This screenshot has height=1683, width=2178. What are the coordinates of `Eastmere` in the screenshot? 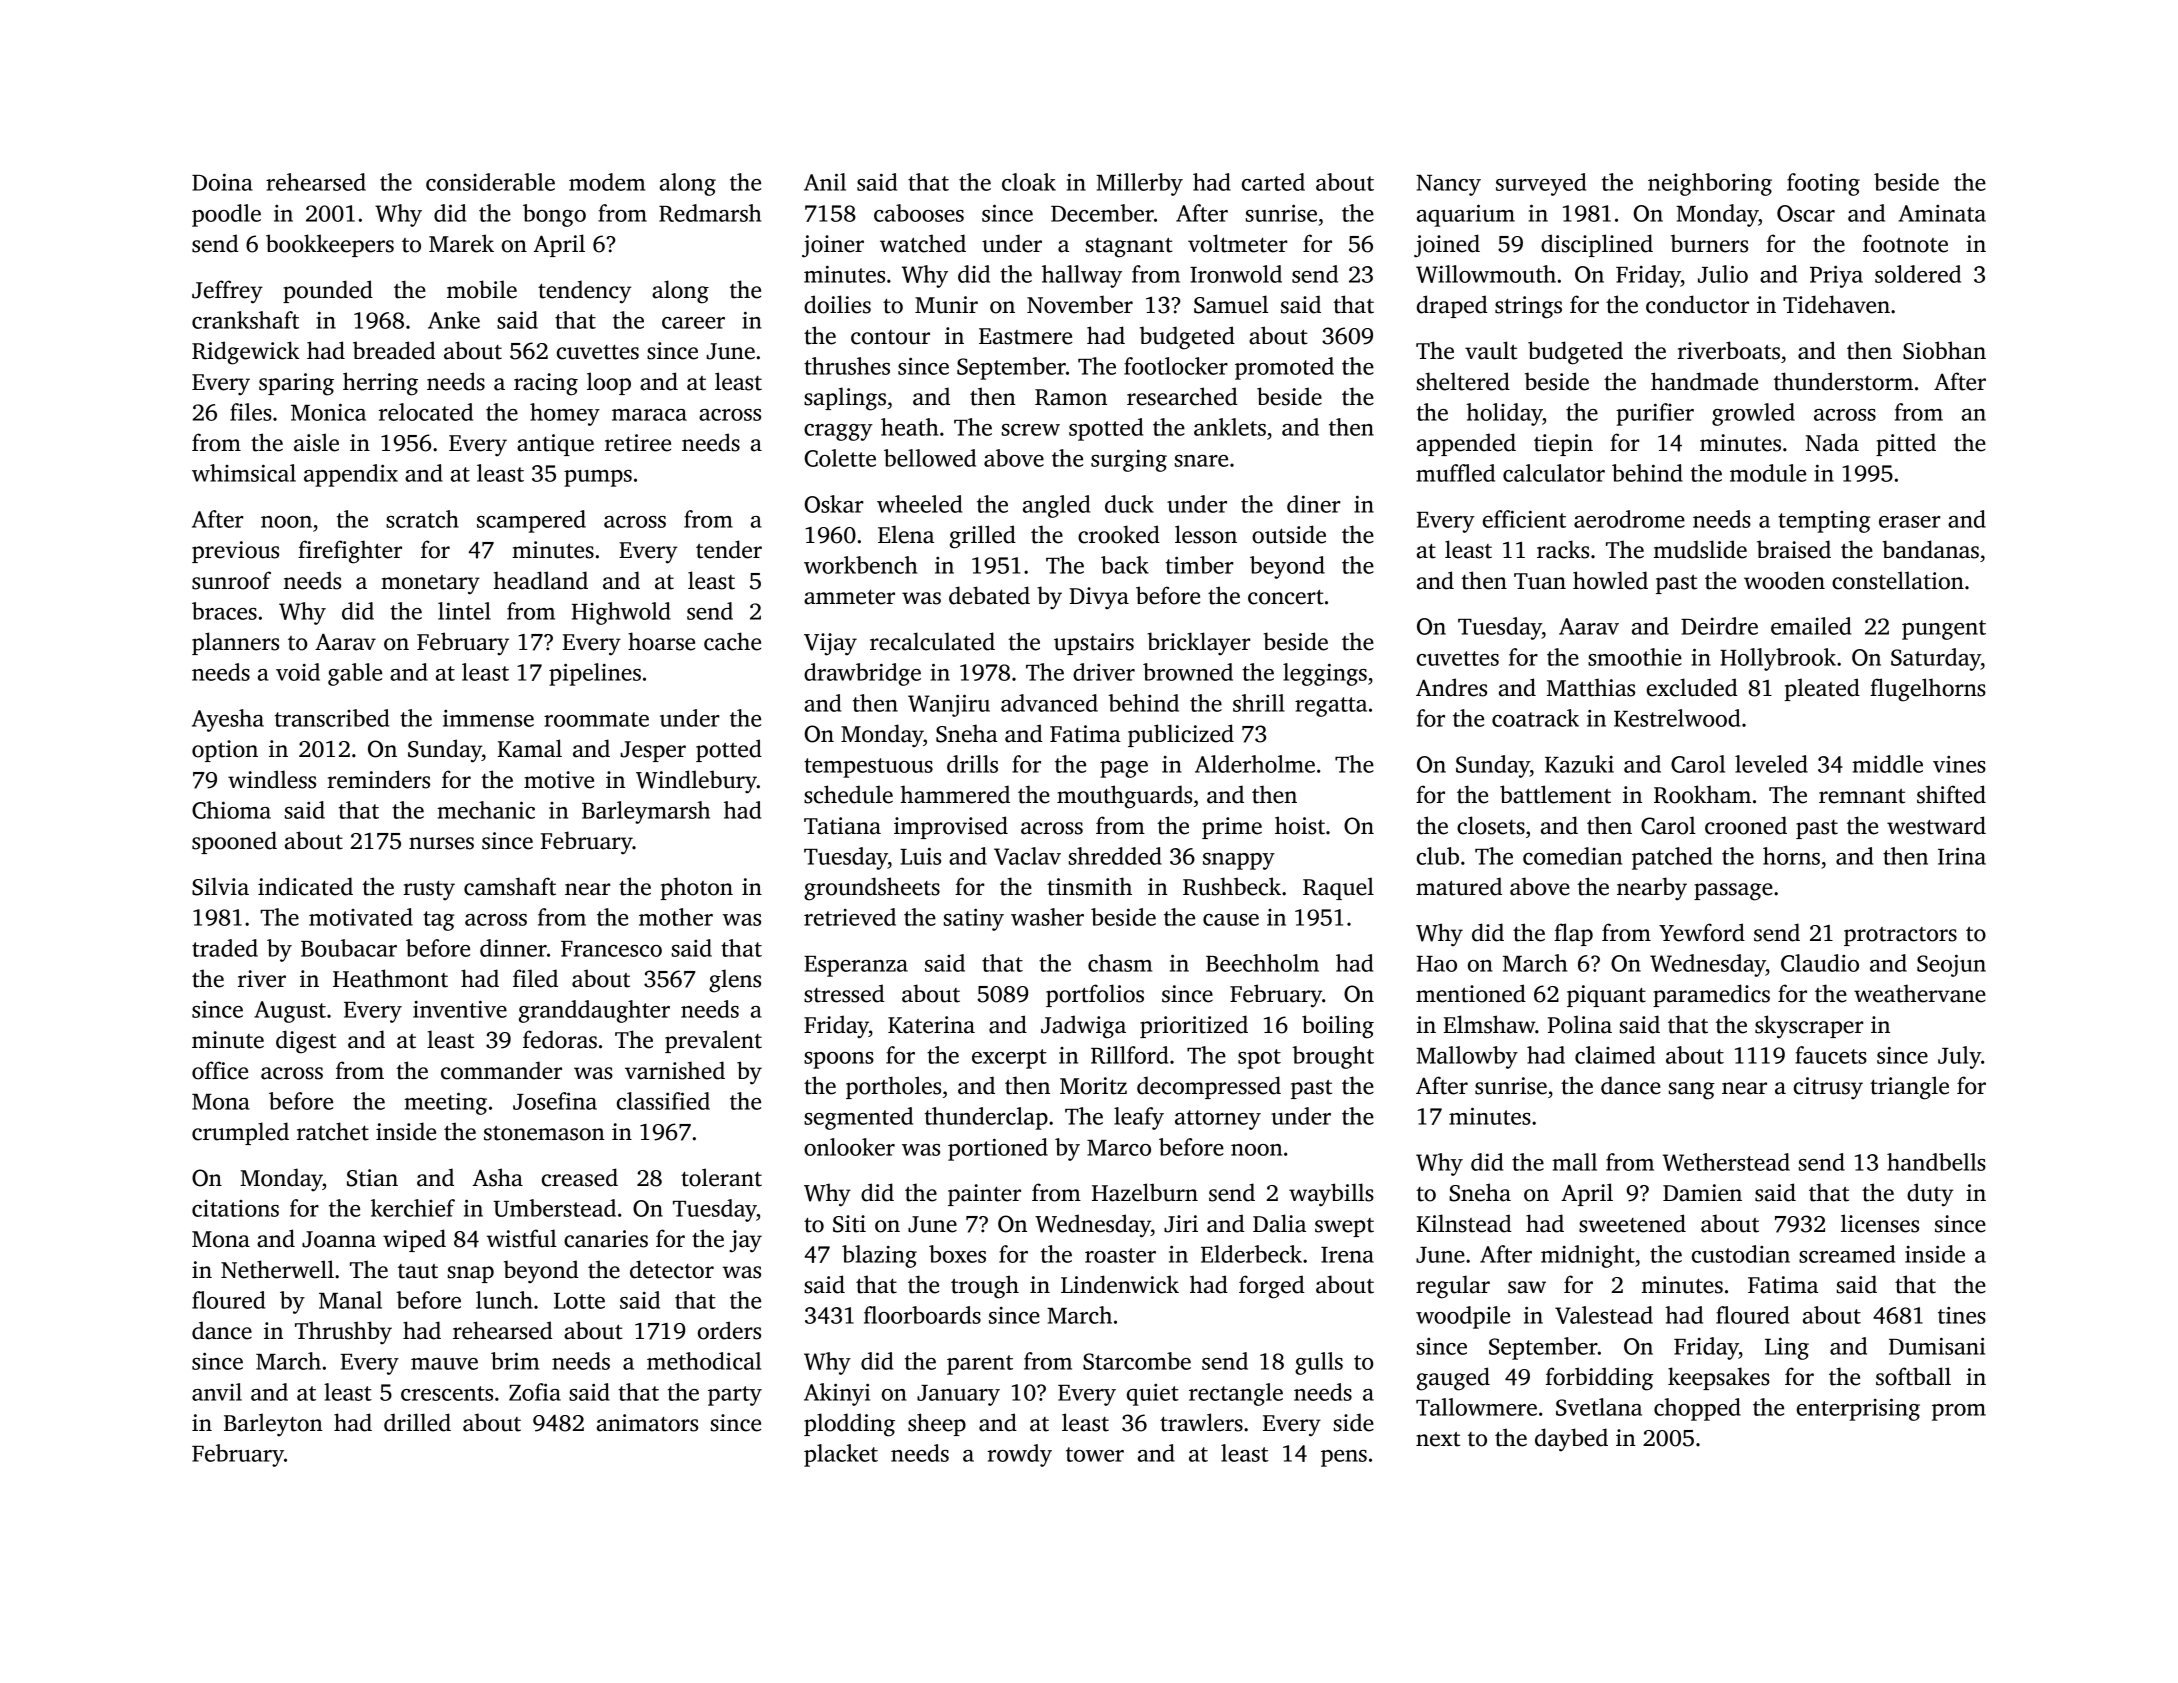 It's located at (1025, 336).
